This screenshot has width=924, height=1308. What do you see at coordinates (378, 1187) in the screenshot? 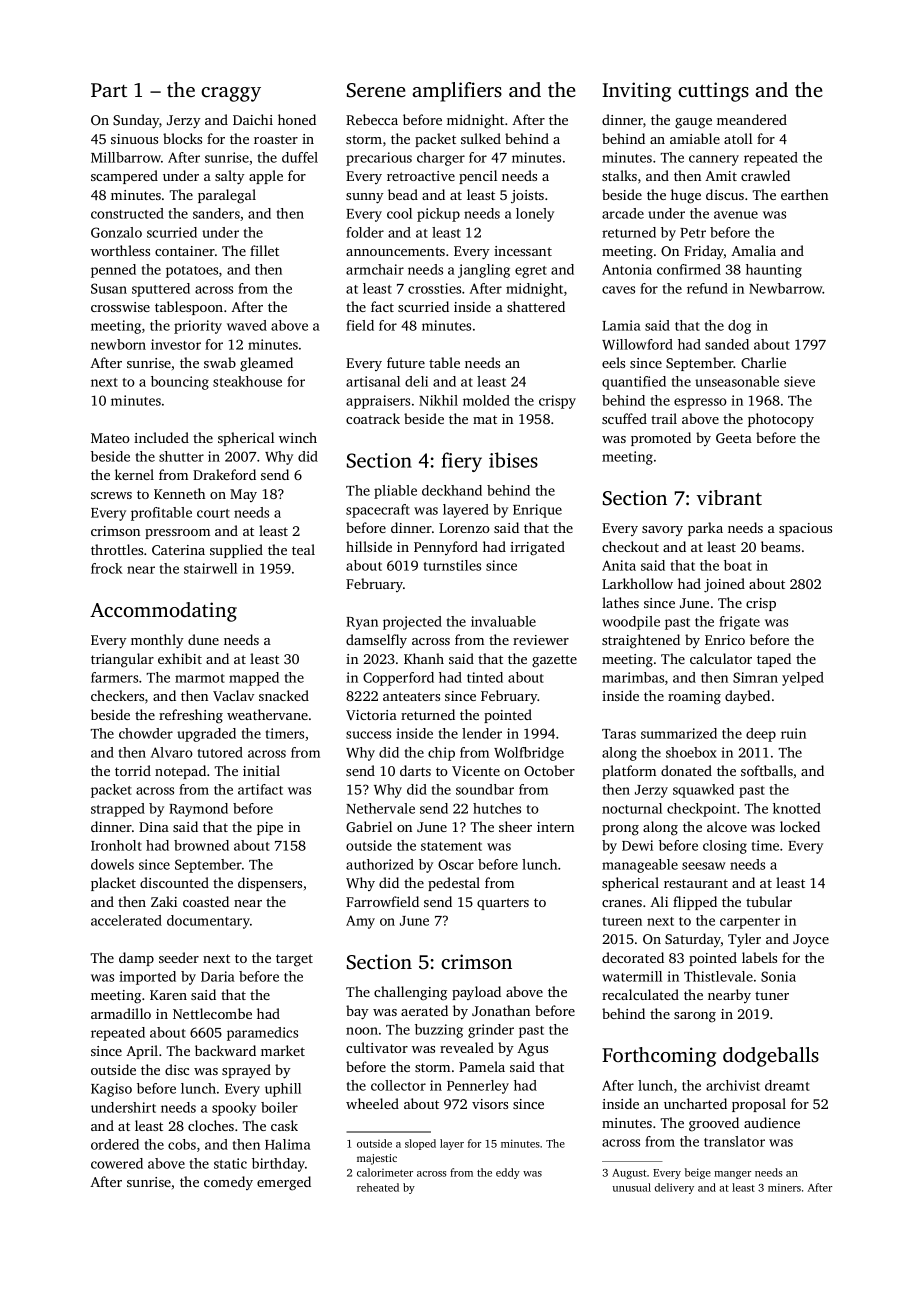
I see `reheated` at bounding box center [378, 1187].
